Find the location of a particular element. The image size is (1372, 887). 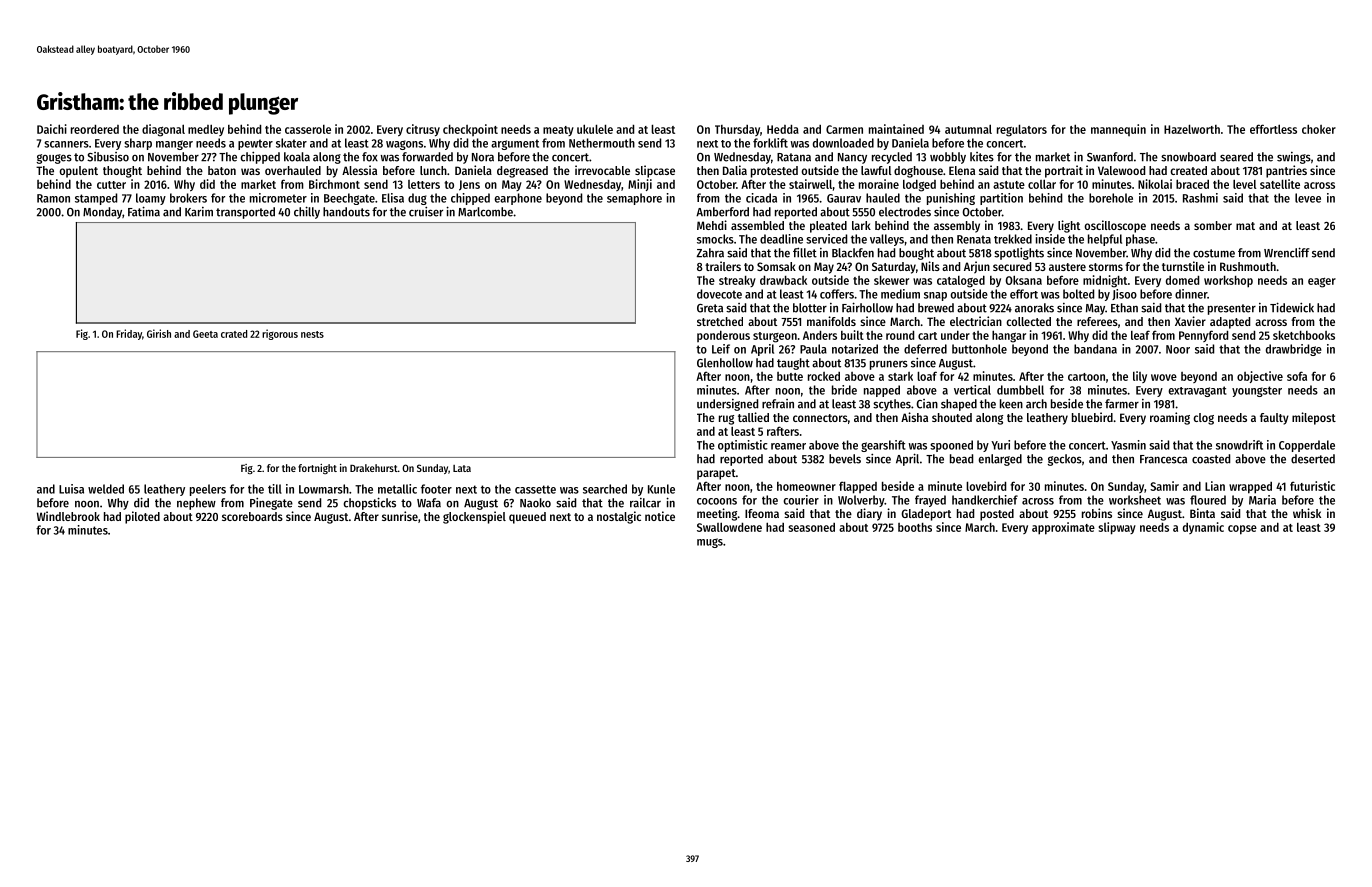

ukulele is located at coordinates (595, 129).
